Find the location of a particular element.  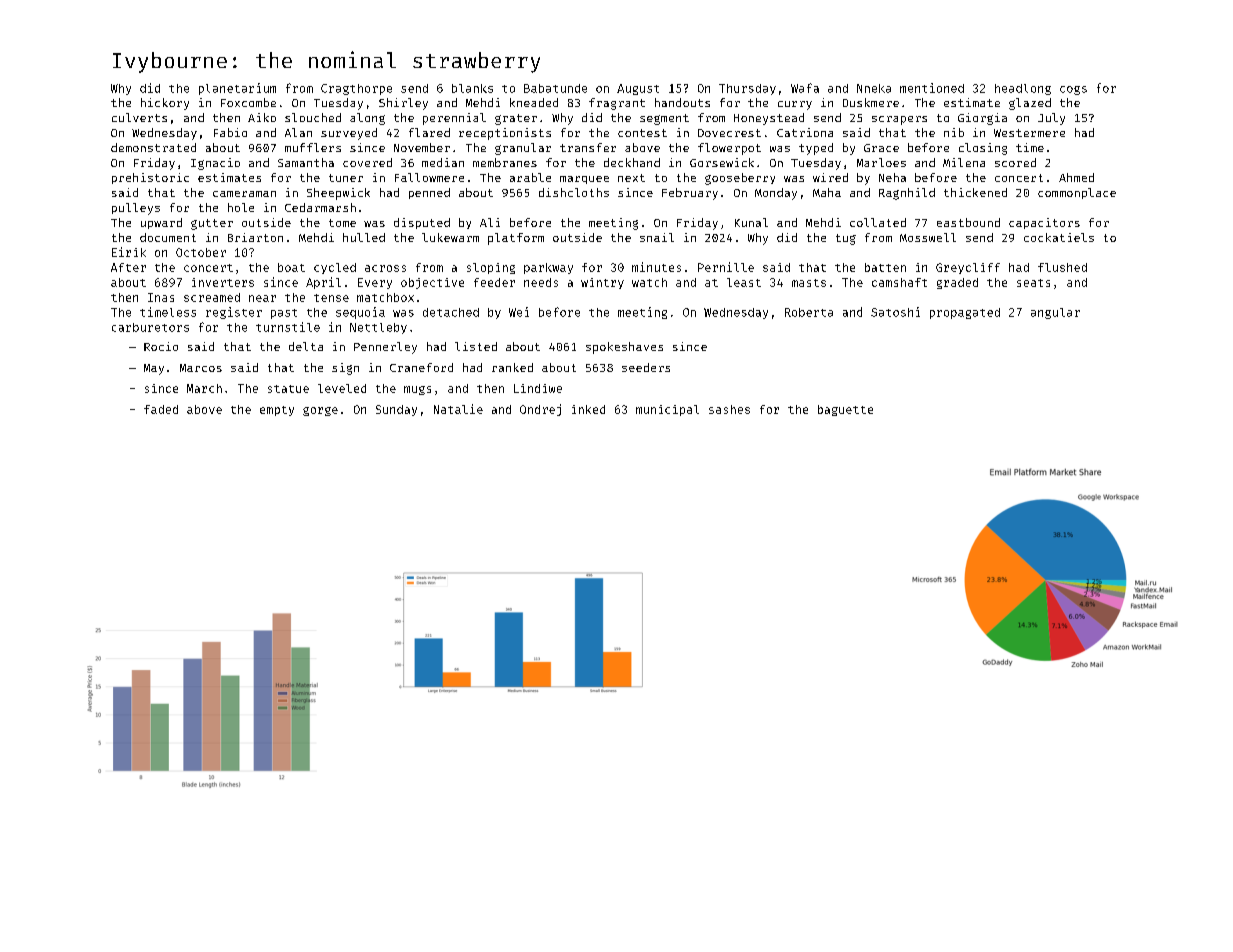

Westermere is located at coordinates (1029, 133).
